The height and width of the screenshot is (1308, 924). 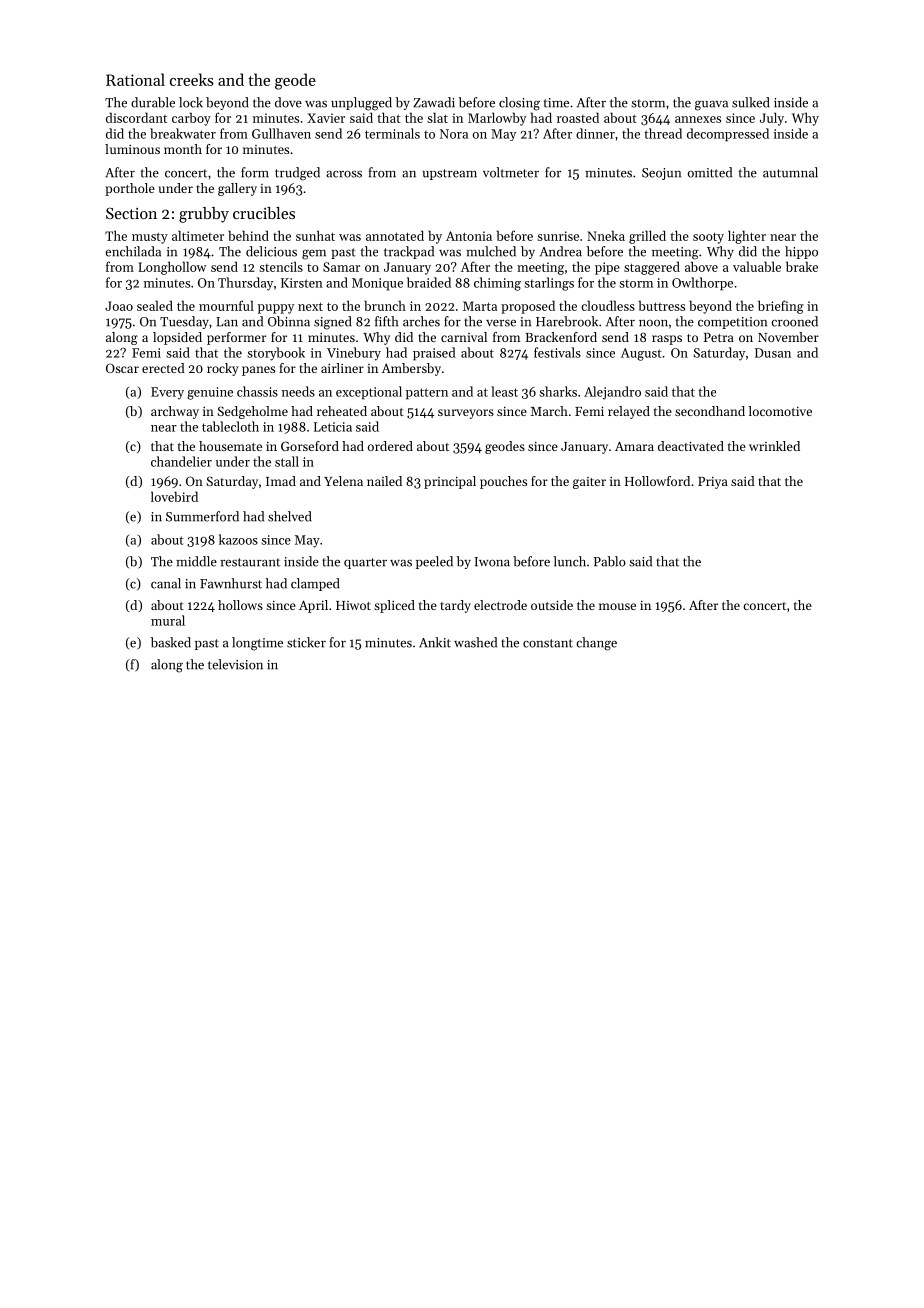 I want to click on August, so click(x=641, y=354).
